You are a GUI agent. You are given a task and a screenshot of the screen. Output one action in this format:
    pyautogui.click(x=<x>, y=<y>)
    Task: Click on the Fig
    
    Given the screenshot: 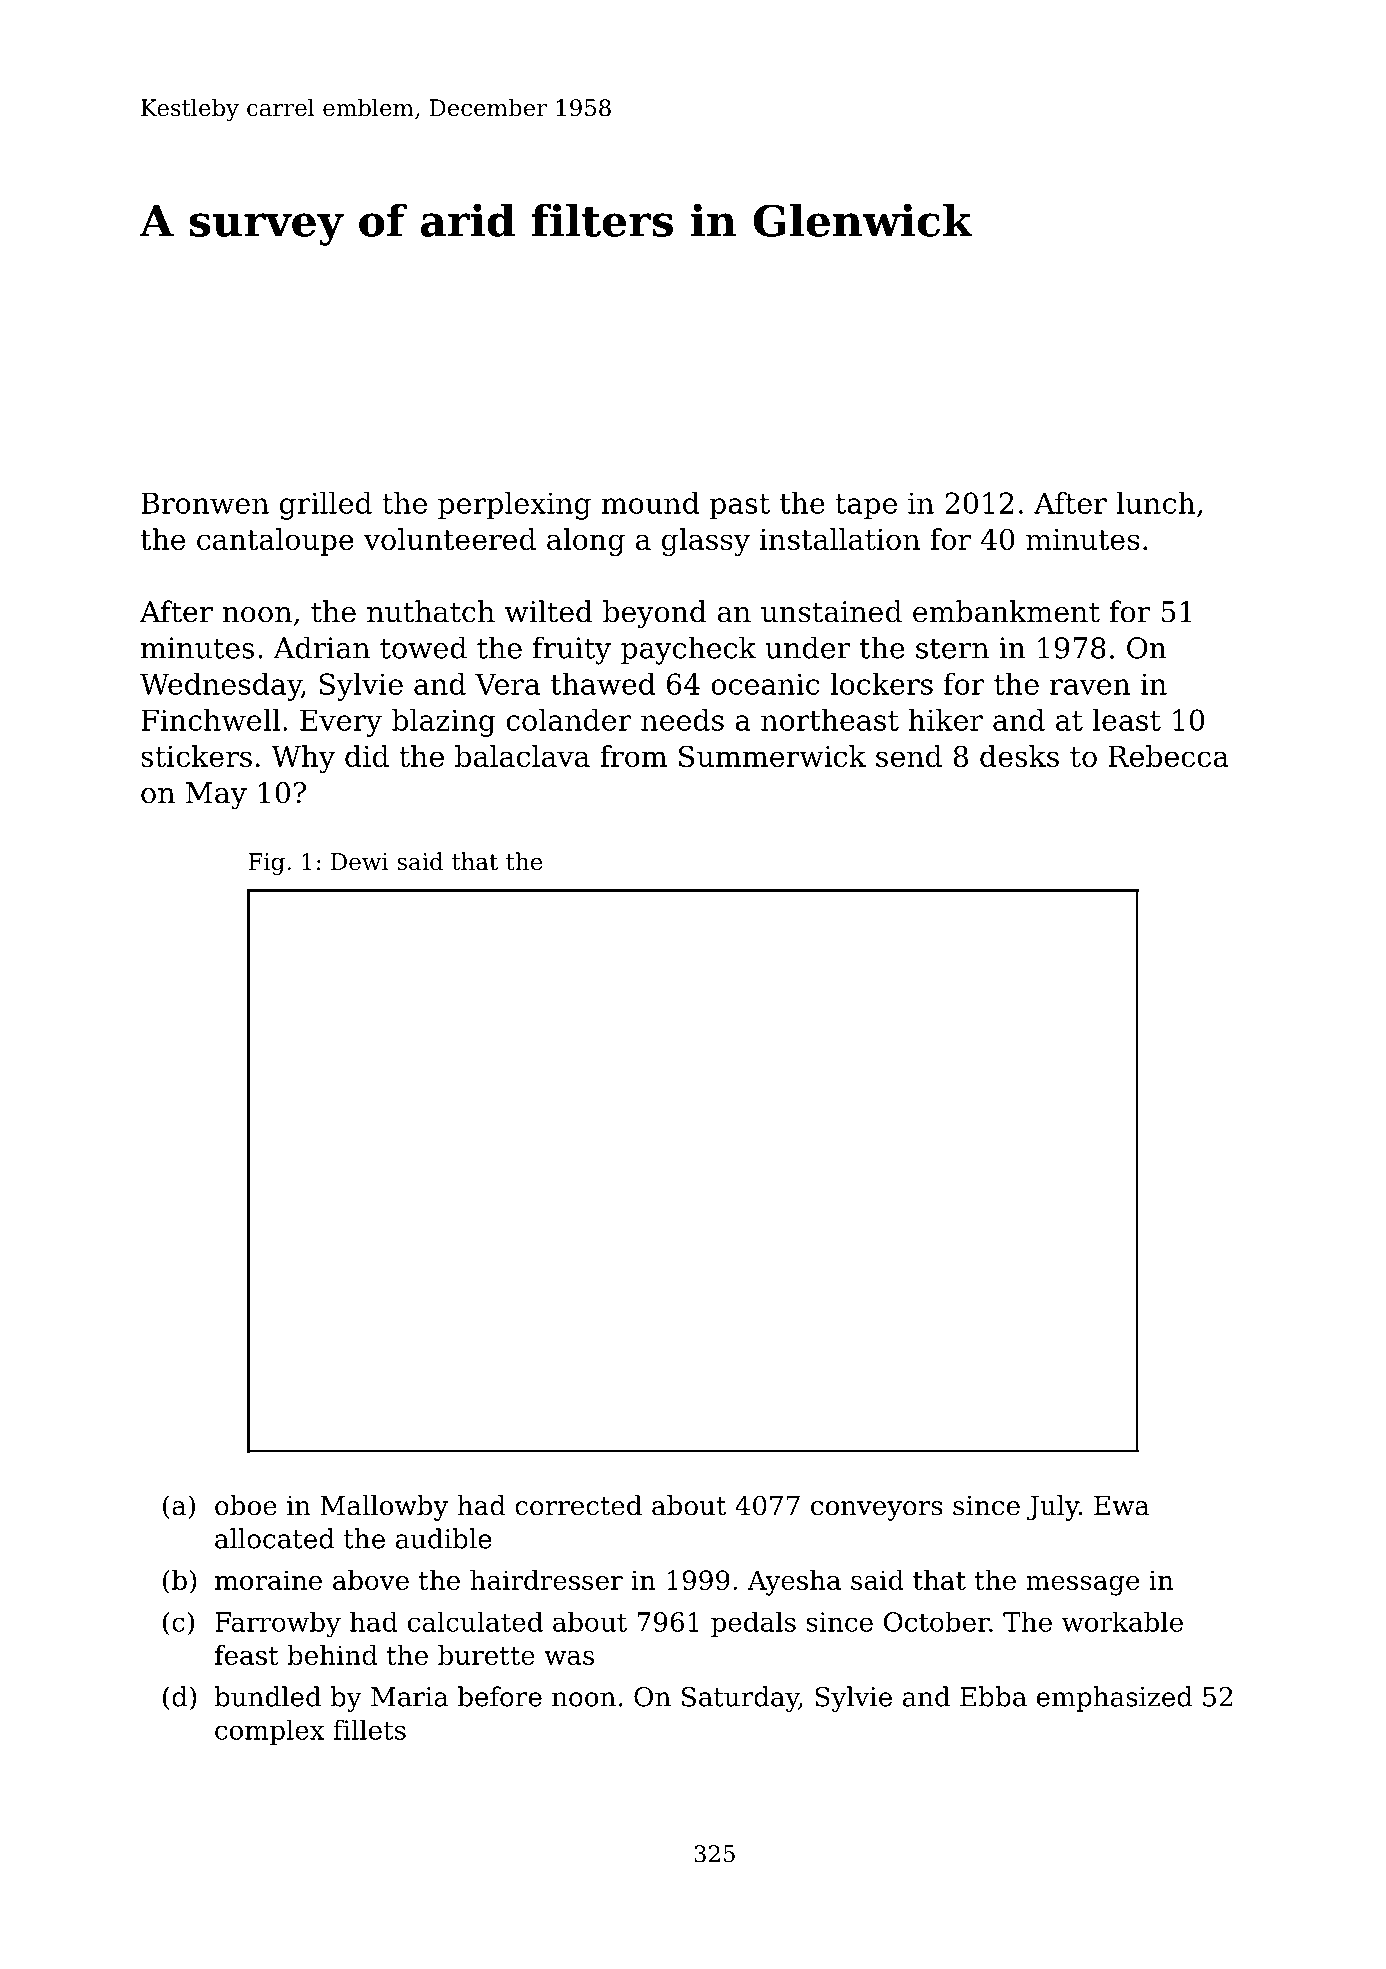 What is the action you would take?
    pyautogui.click(x=266, y=864)
